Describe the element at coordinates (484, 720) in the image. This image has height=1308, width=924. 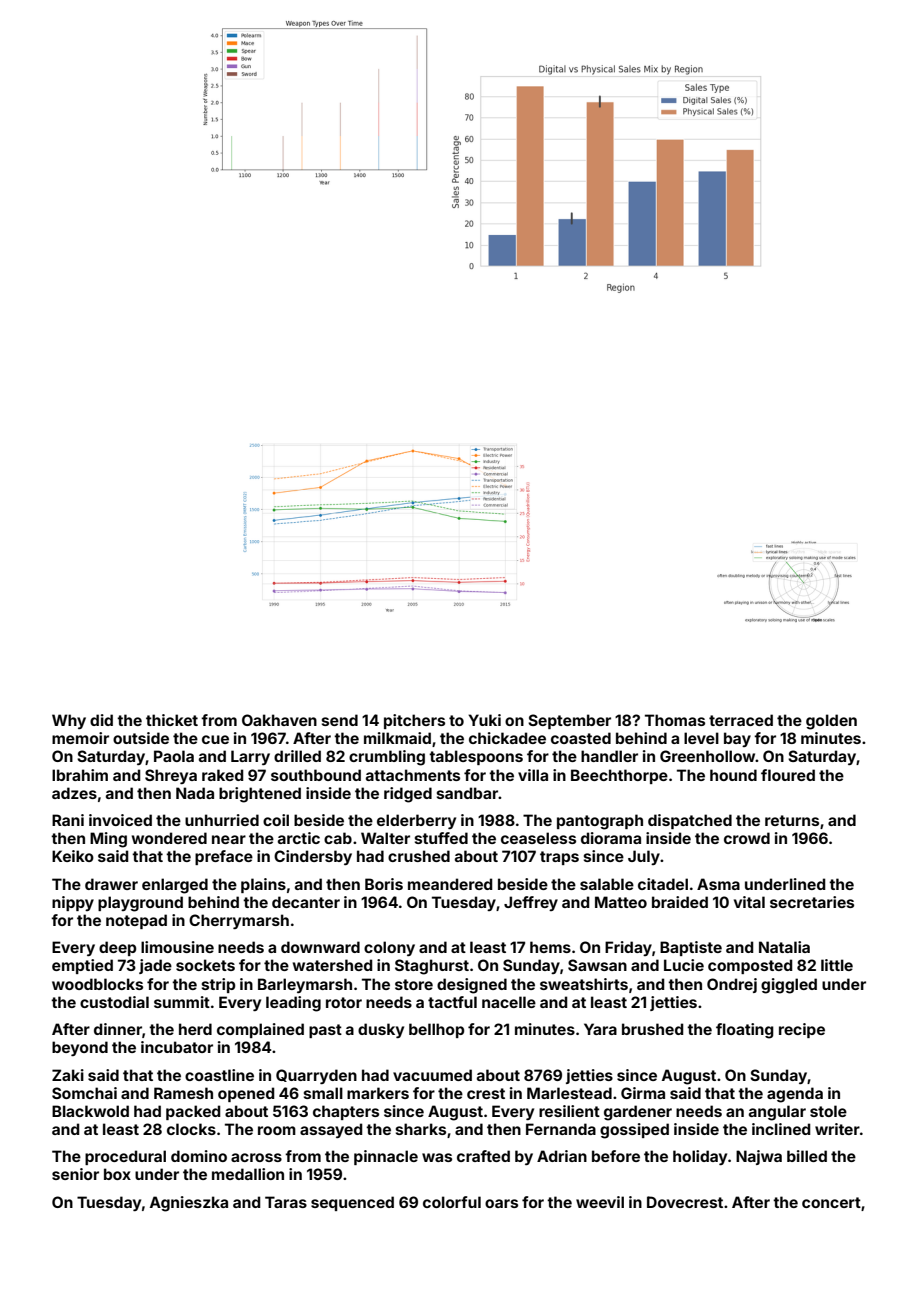
I see `Yuki` at that location.
